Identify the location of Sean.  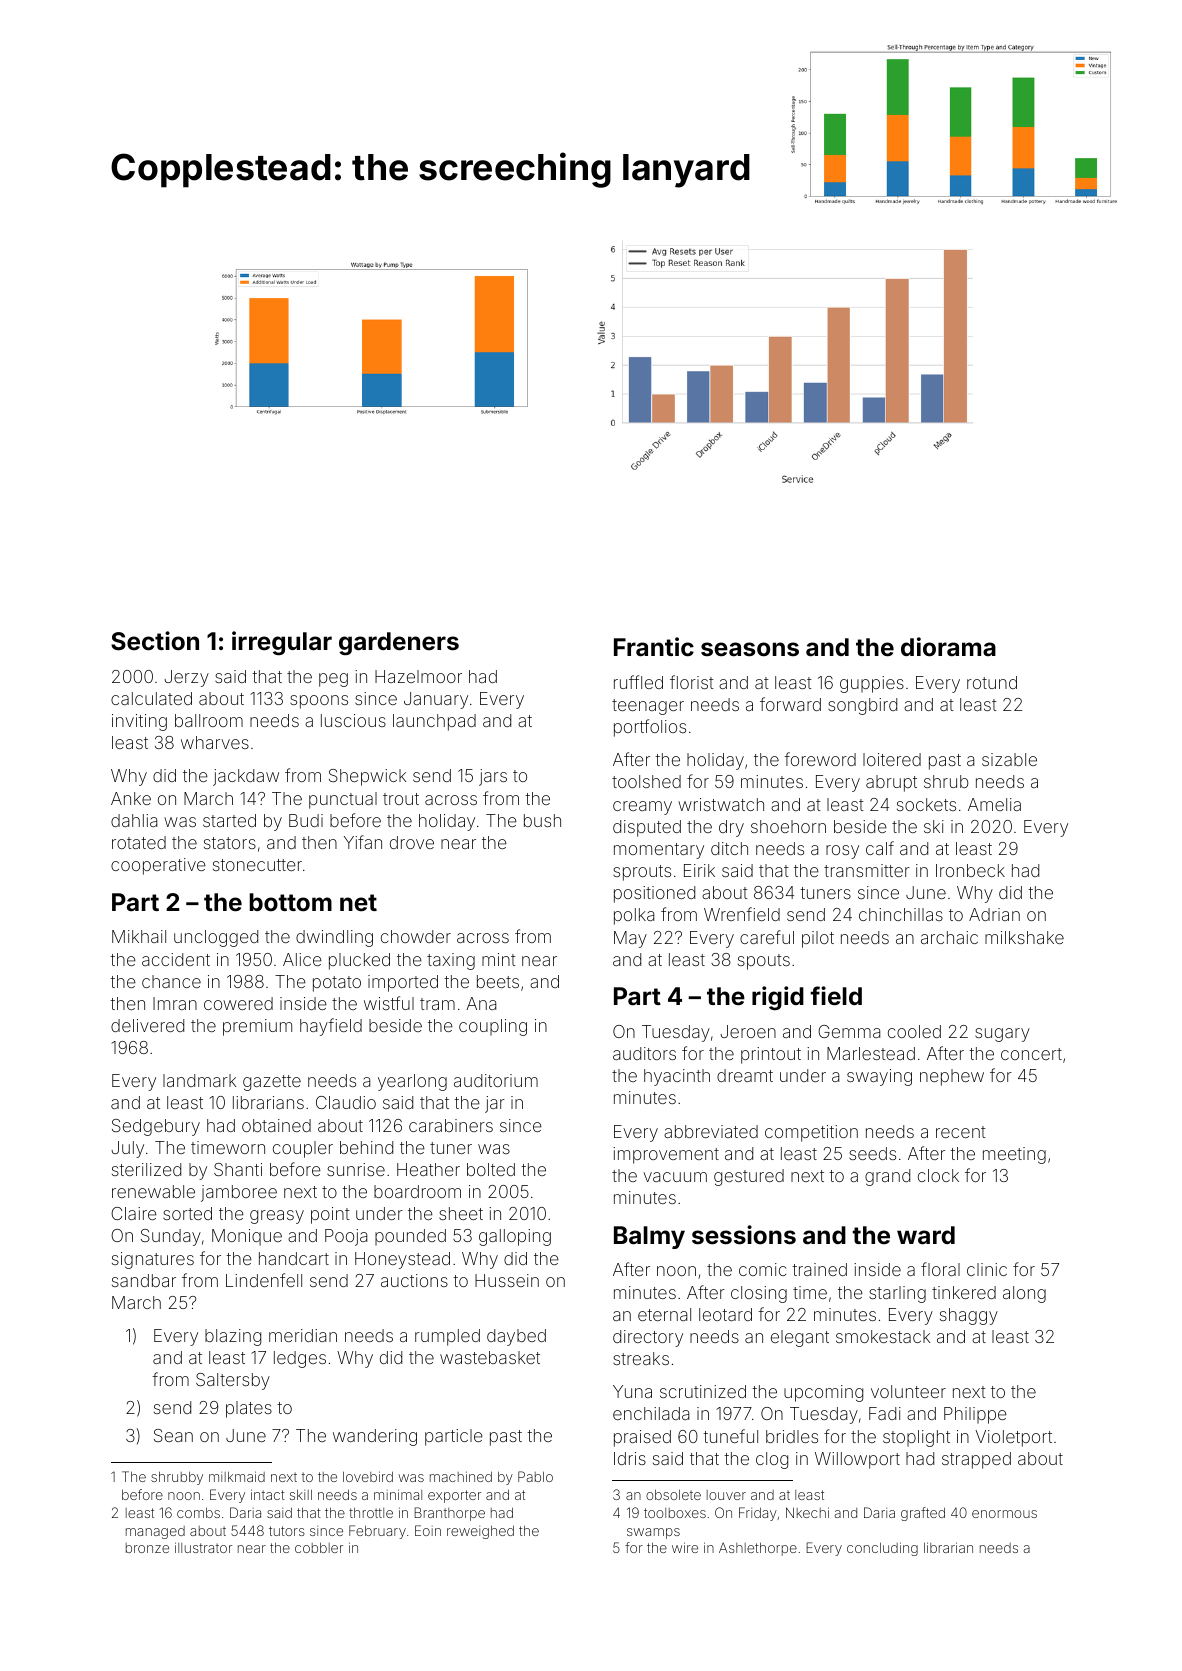
(173, 1435).
